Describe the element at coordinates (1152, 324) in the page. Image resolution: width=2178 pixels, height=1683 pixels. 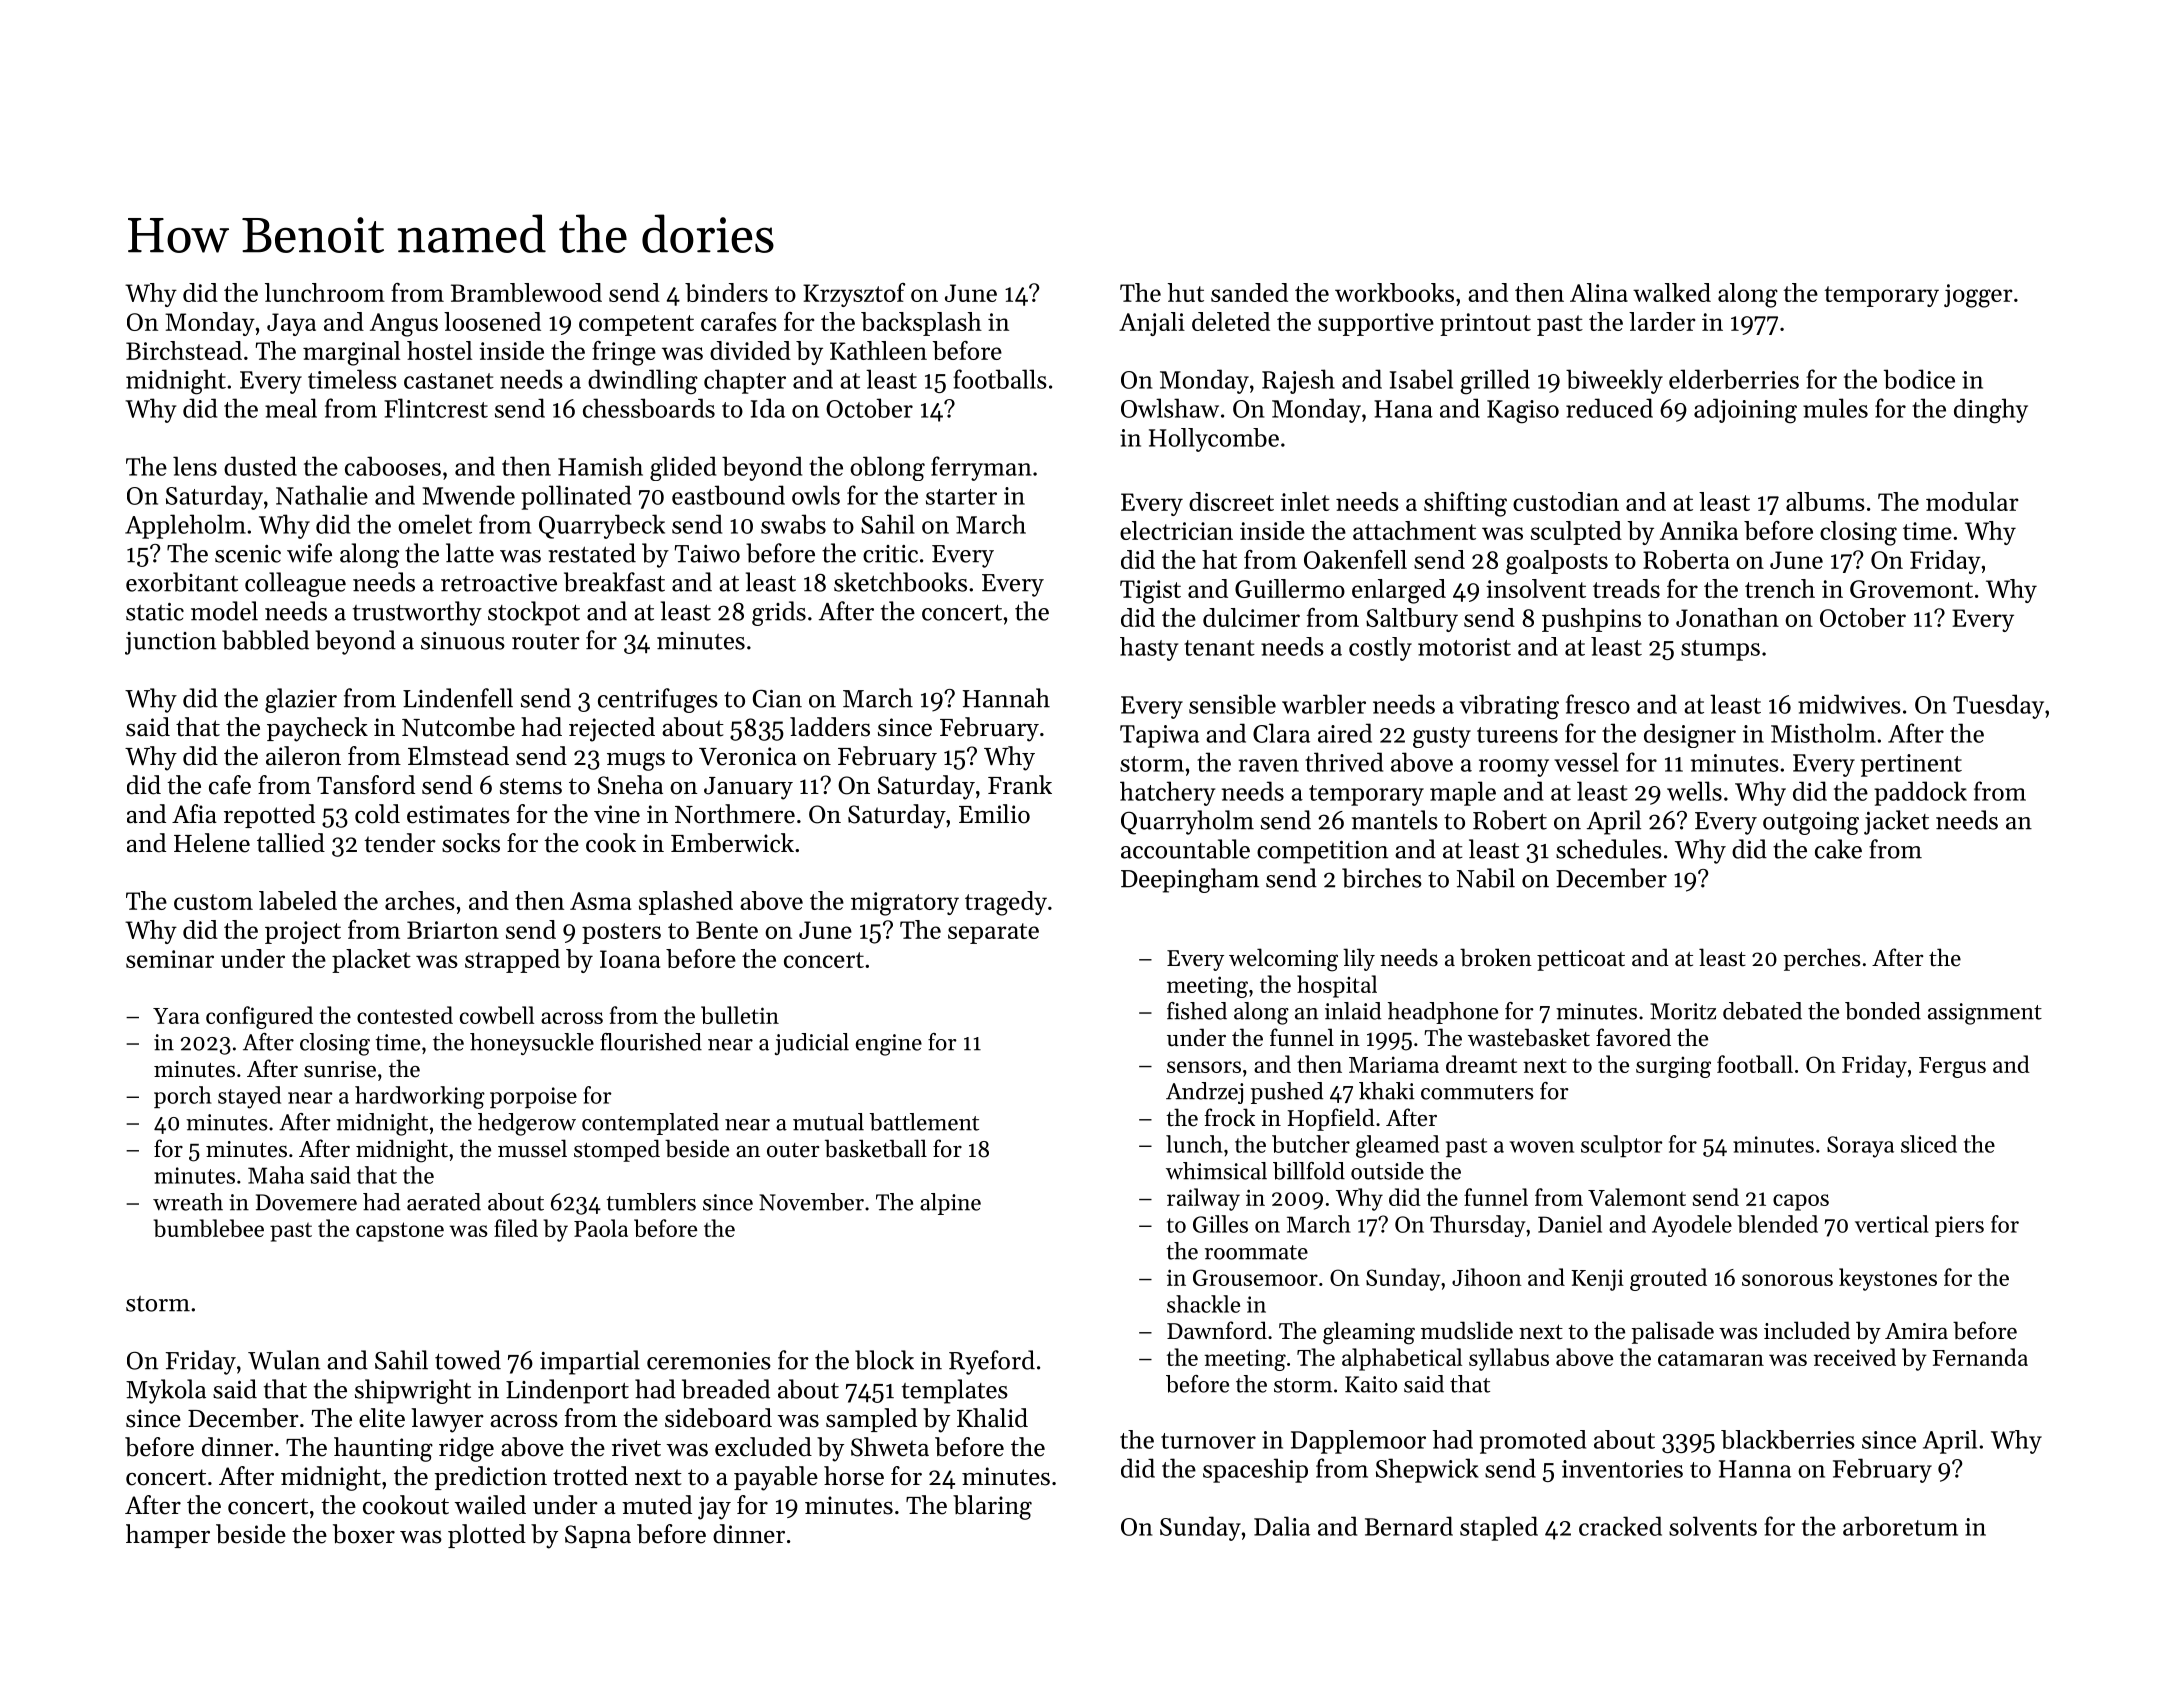
I see `Anjali` at that location.
